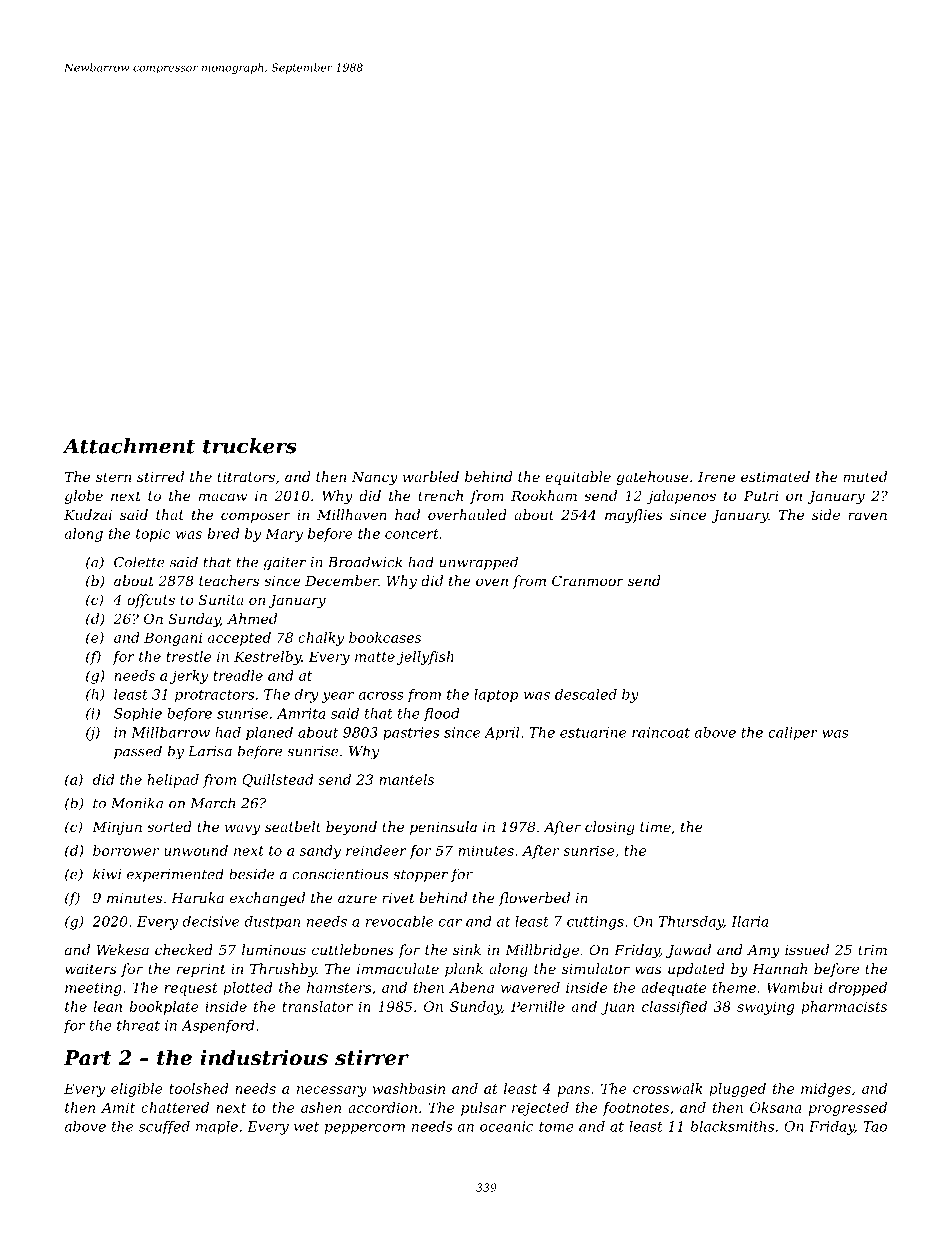 The height and width of the document is (1233, 952). What do you see at coordinates (716, 477) in the document?
I see `Irene` at bounding box center [716, 477].
